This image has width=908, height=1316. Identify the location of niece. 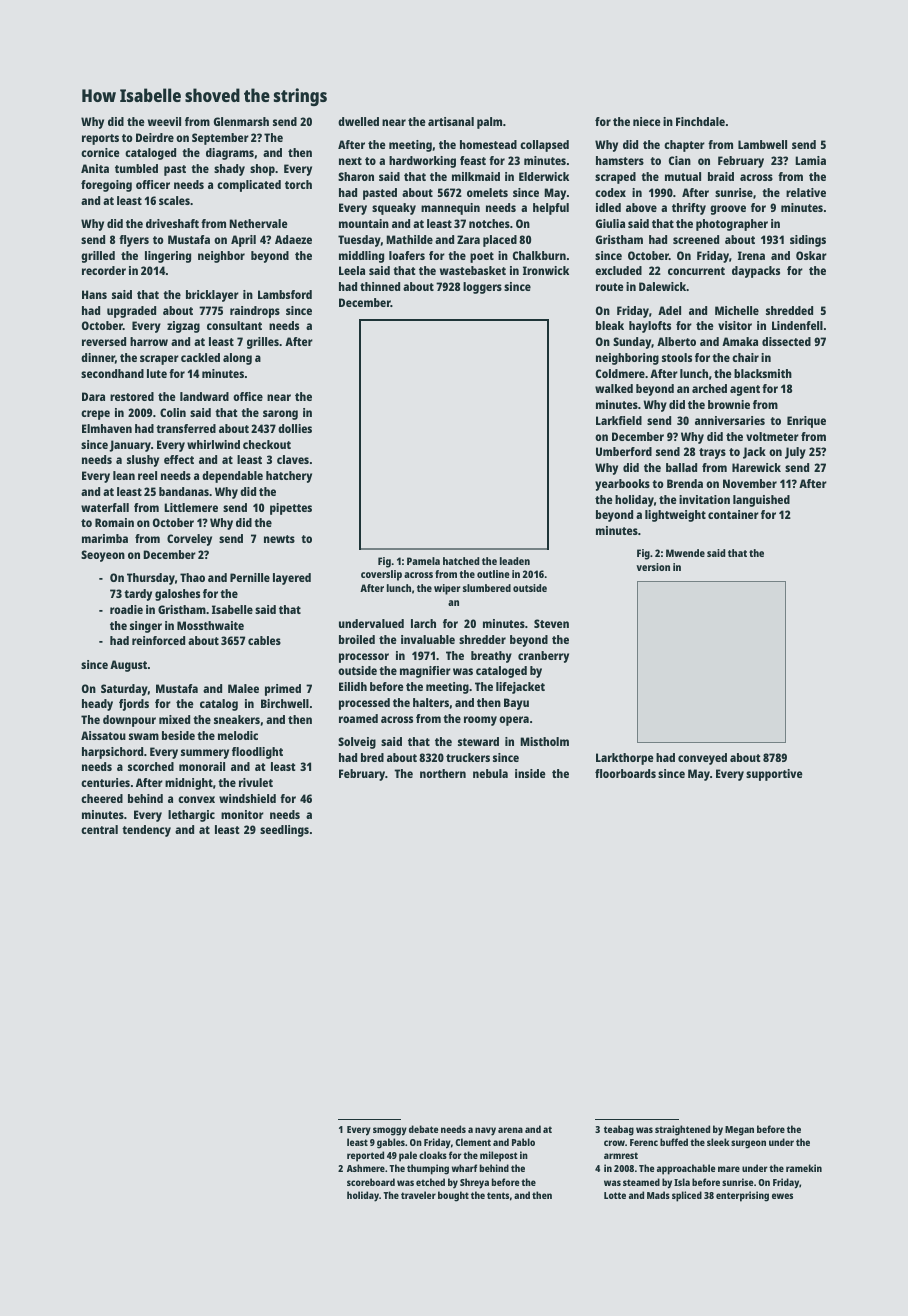
(647, 121).
